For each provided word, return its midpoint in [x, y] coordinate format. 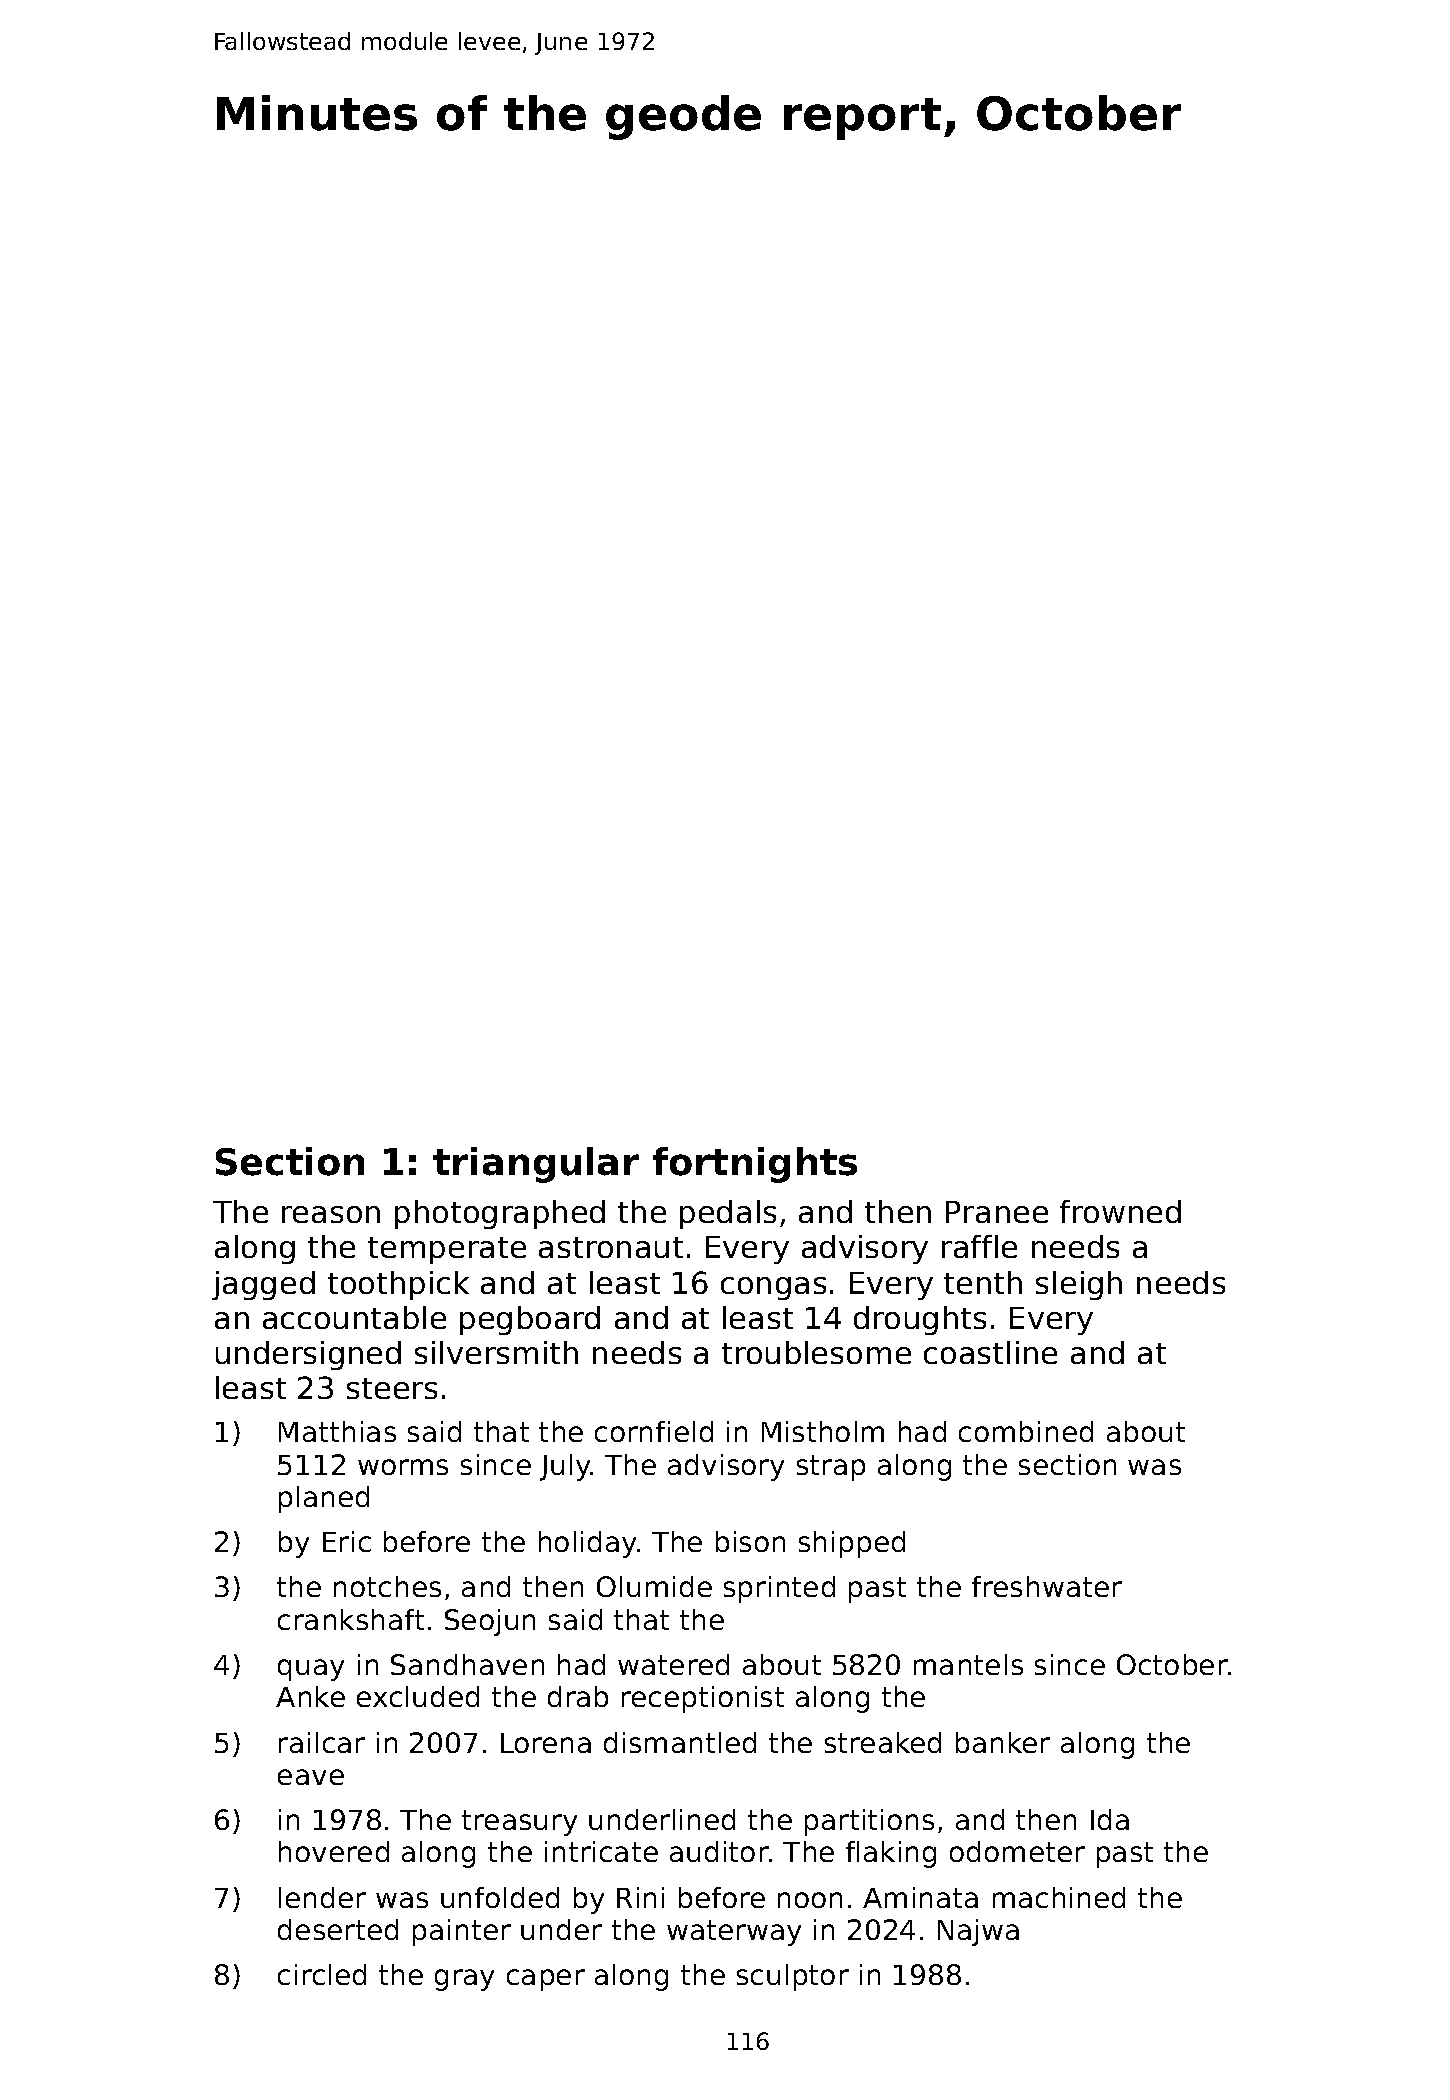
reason [331, 1214]
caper [546, 1980]
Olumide [654, 1586]
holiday [587, 1544]
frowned [1120, 1211]
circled [322, 1974]
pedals [728, 1214]
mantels [968, 1664]
